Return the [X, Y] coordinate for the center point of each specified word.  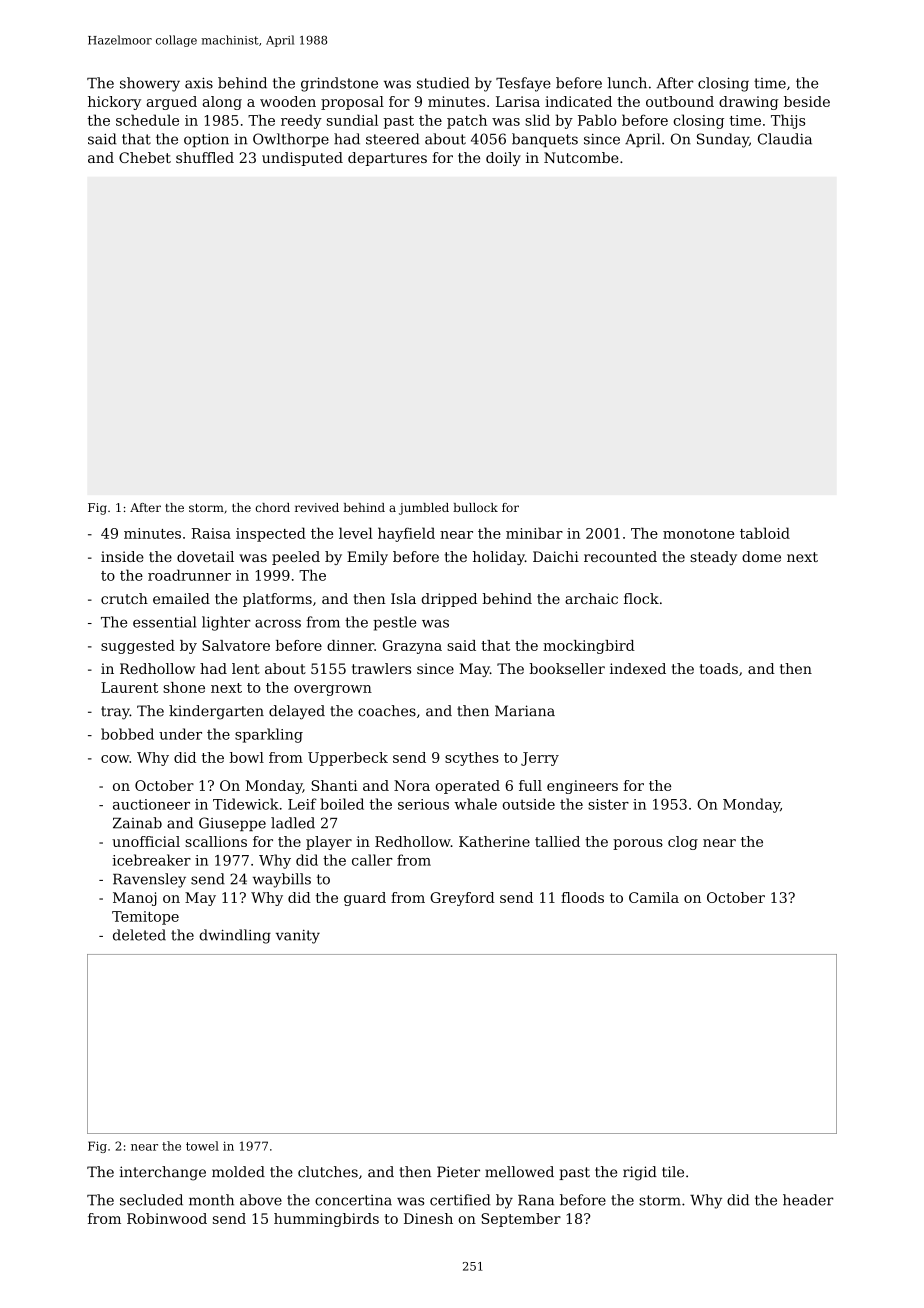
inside [122, 556]
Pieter [458, 1172]
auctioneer [151, 804]
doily [503, 159]
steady [713, 558]
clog [683, 843]
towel [202, 1146]
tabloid [765, 533]
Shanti [334, 785]
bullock [475, 507]
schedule [147, 120]
